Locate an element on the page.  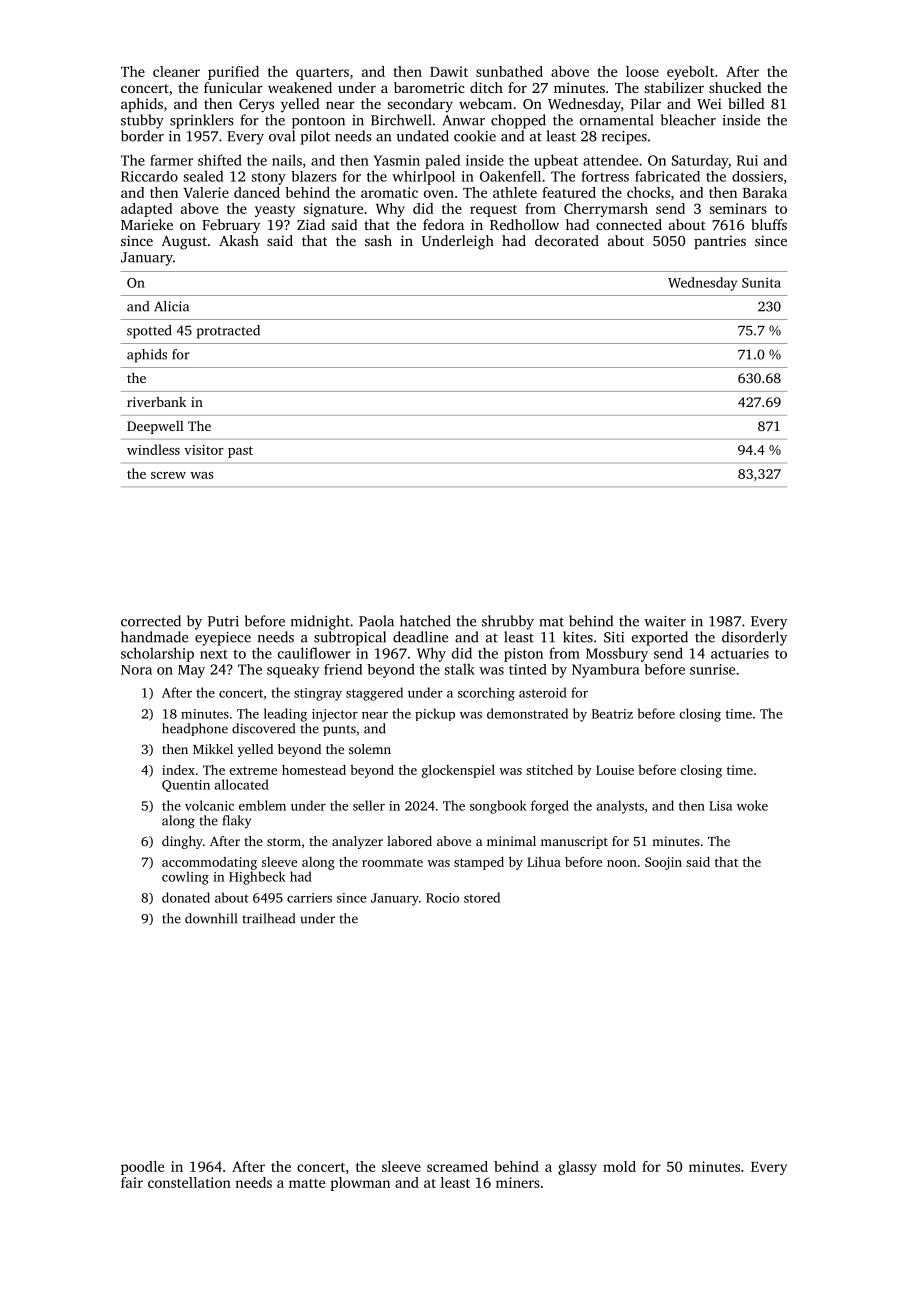
miners is located at coordinates (518, 1182).
